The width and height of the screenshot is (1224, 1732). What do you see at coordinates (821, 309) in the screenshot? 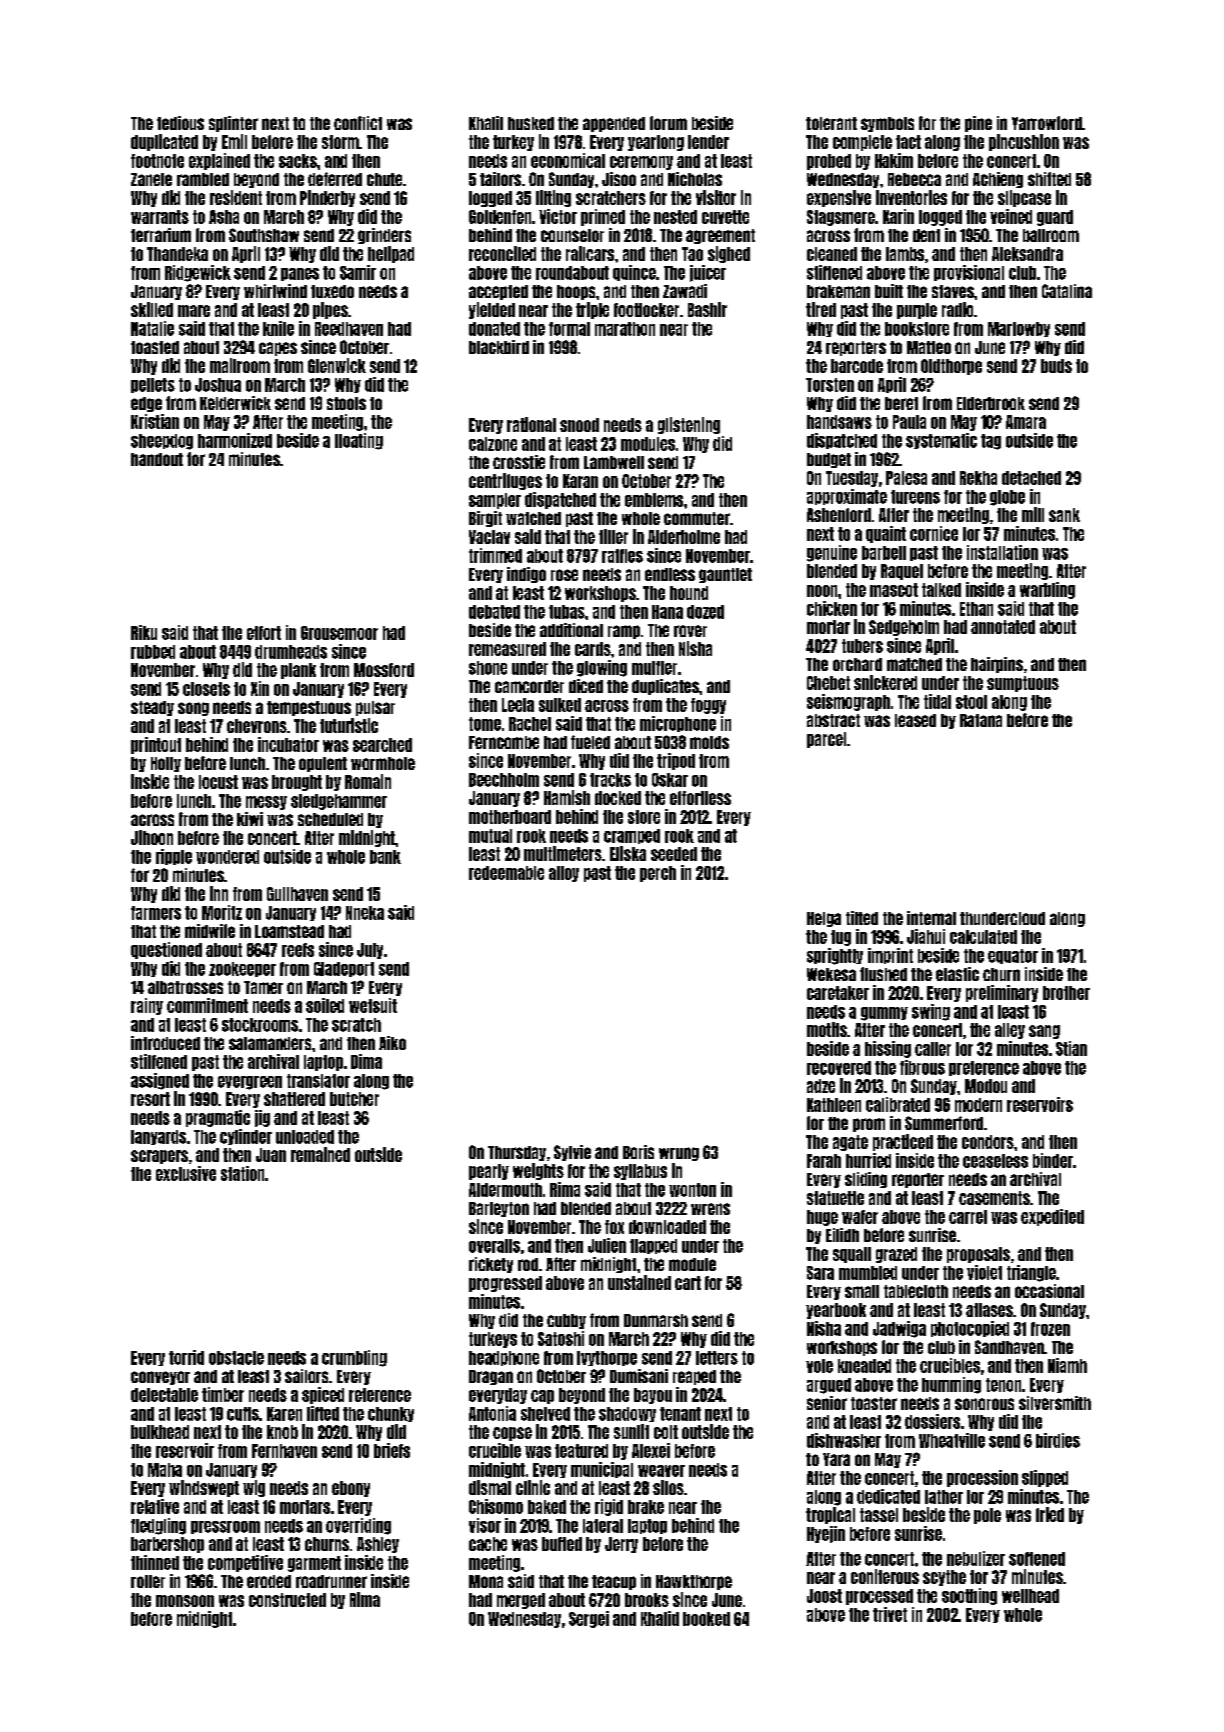
I see `tired` at bounding box center [821, 309].
